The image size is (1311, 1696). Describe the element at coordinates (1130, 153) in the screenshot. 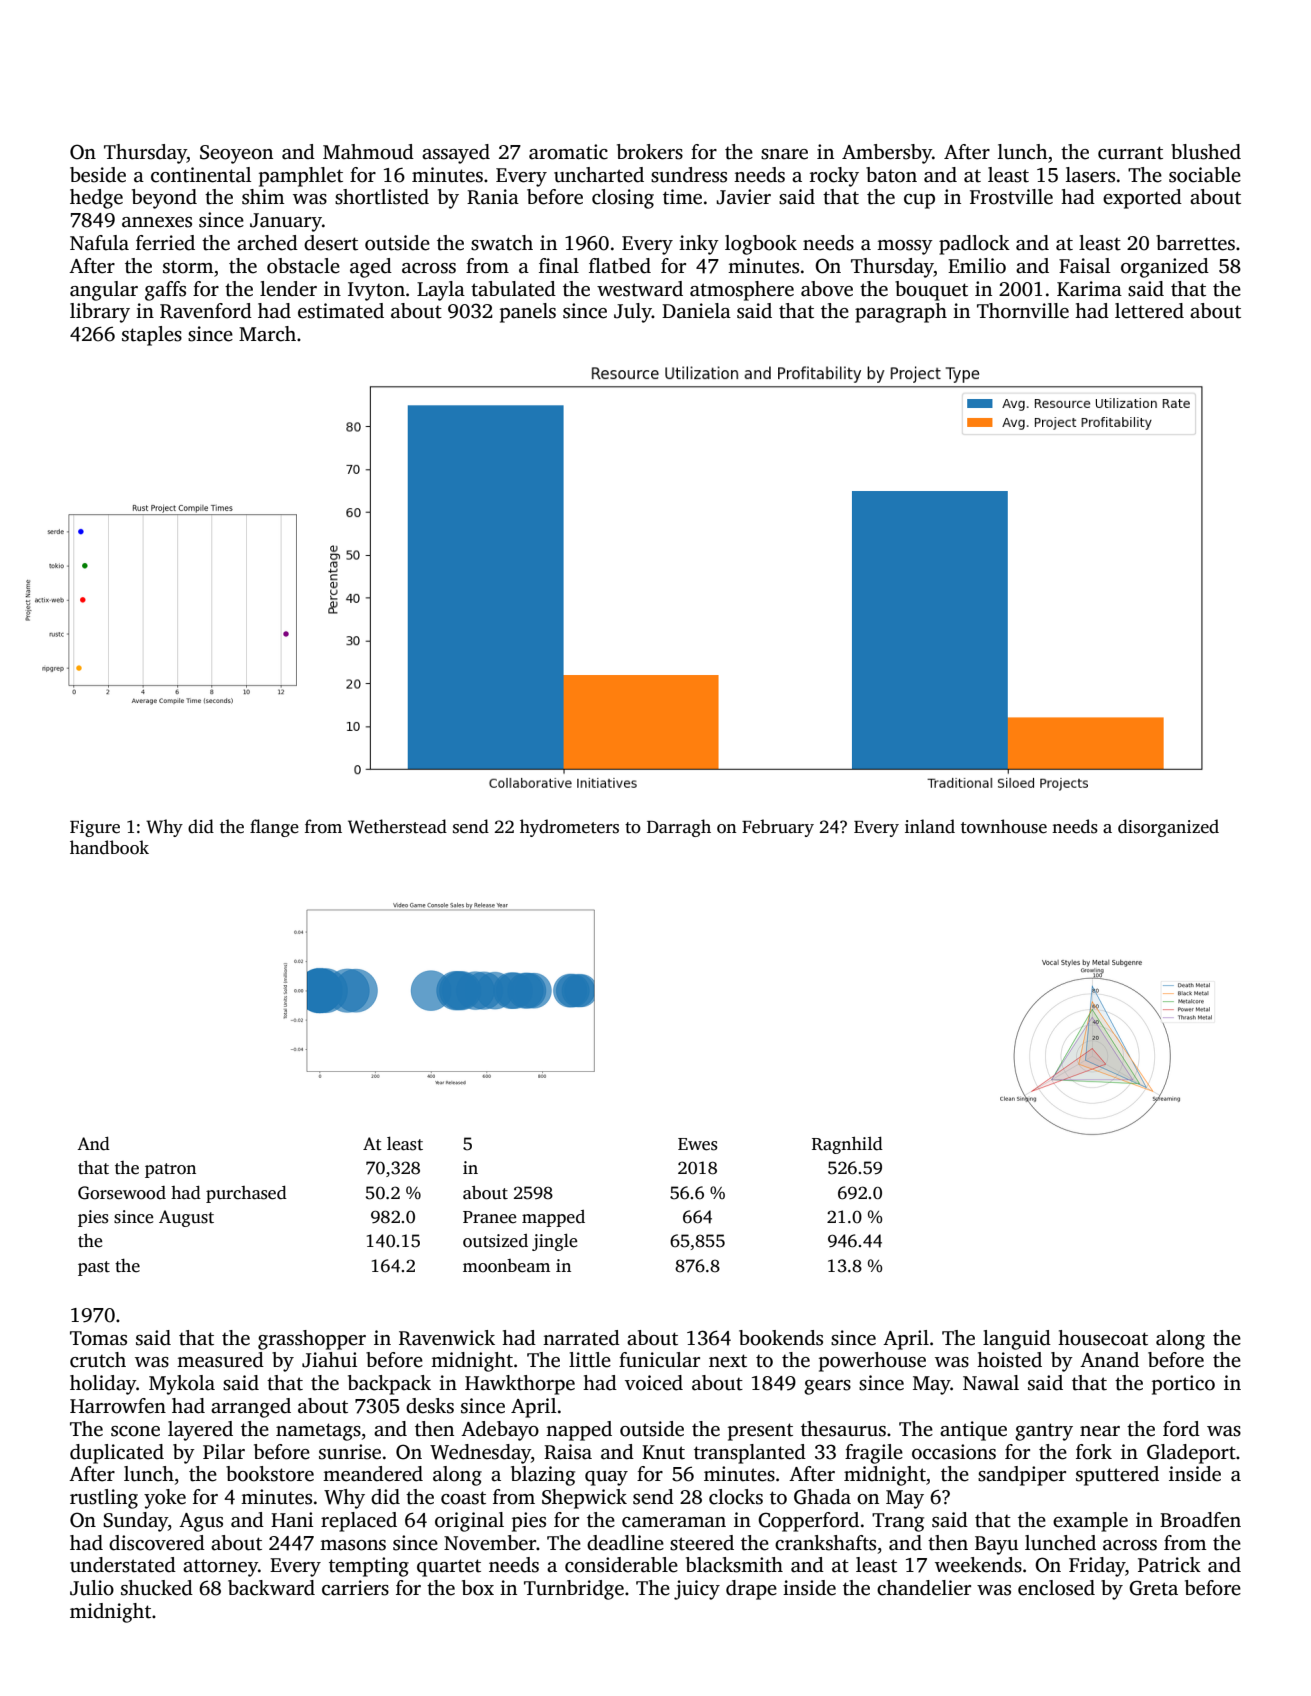

I see `currant` at that location.
